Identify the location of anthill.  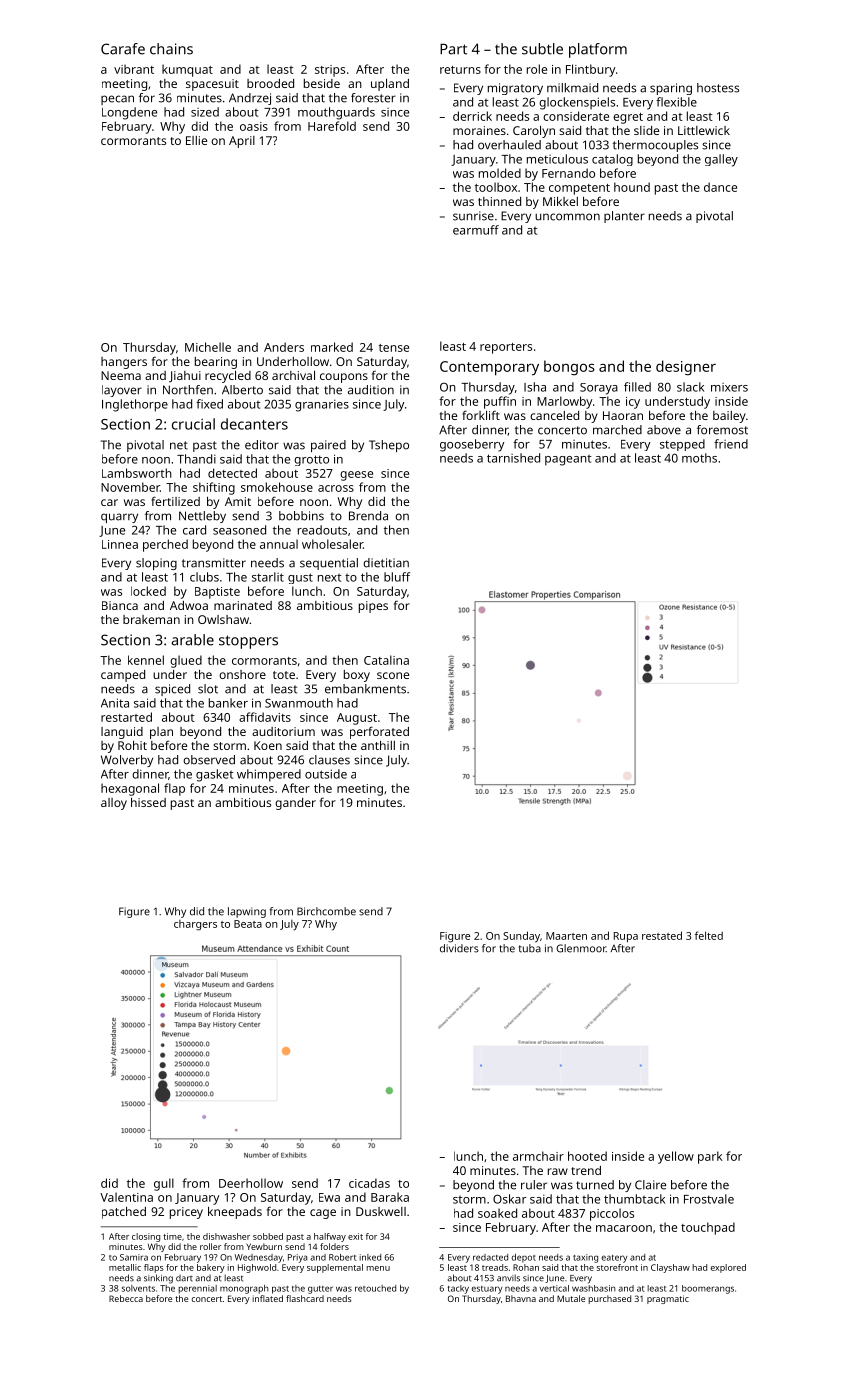
(378, 745).
